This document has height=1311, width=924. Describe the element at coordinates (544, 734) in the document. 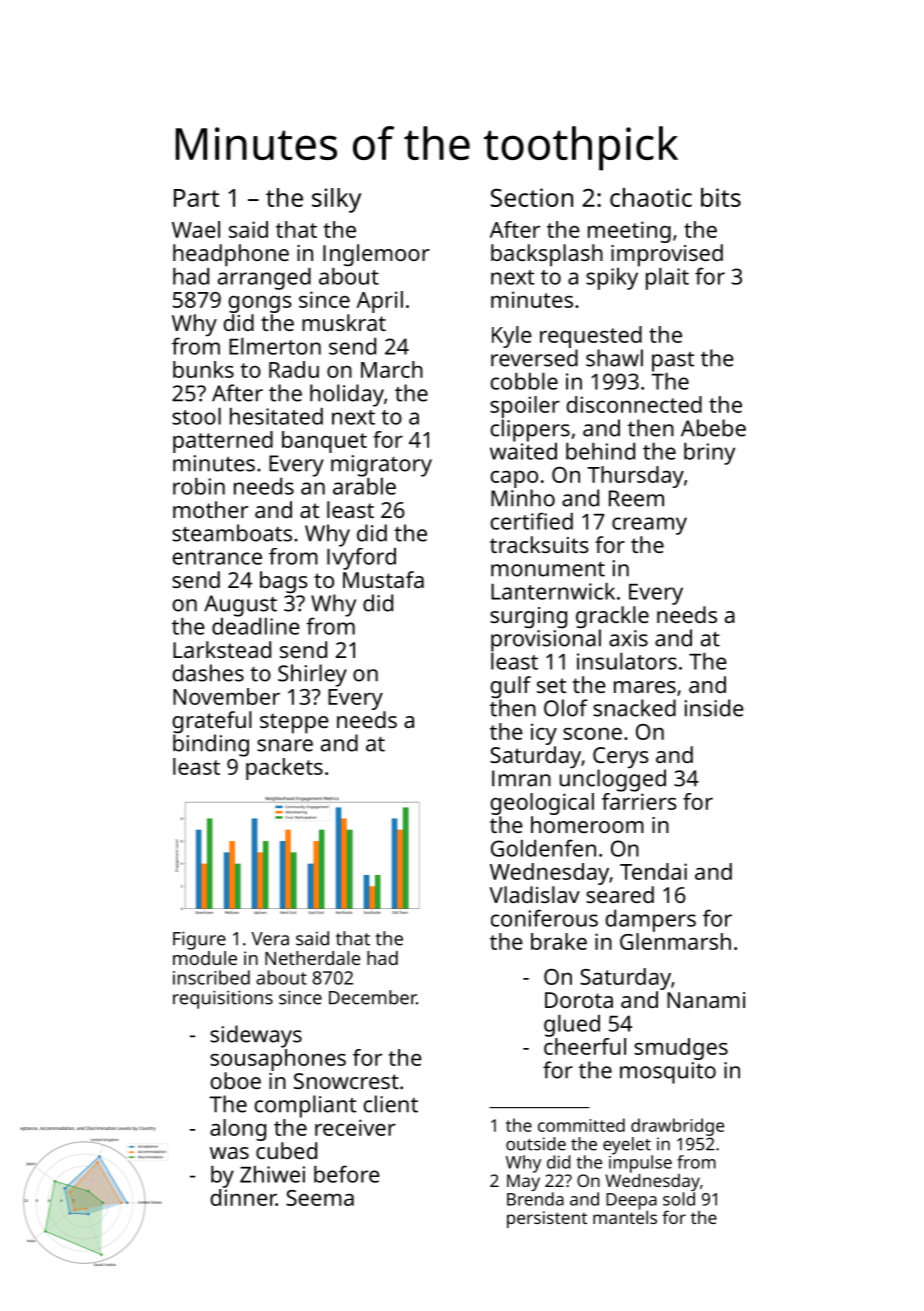

I see `icy` at that location.
